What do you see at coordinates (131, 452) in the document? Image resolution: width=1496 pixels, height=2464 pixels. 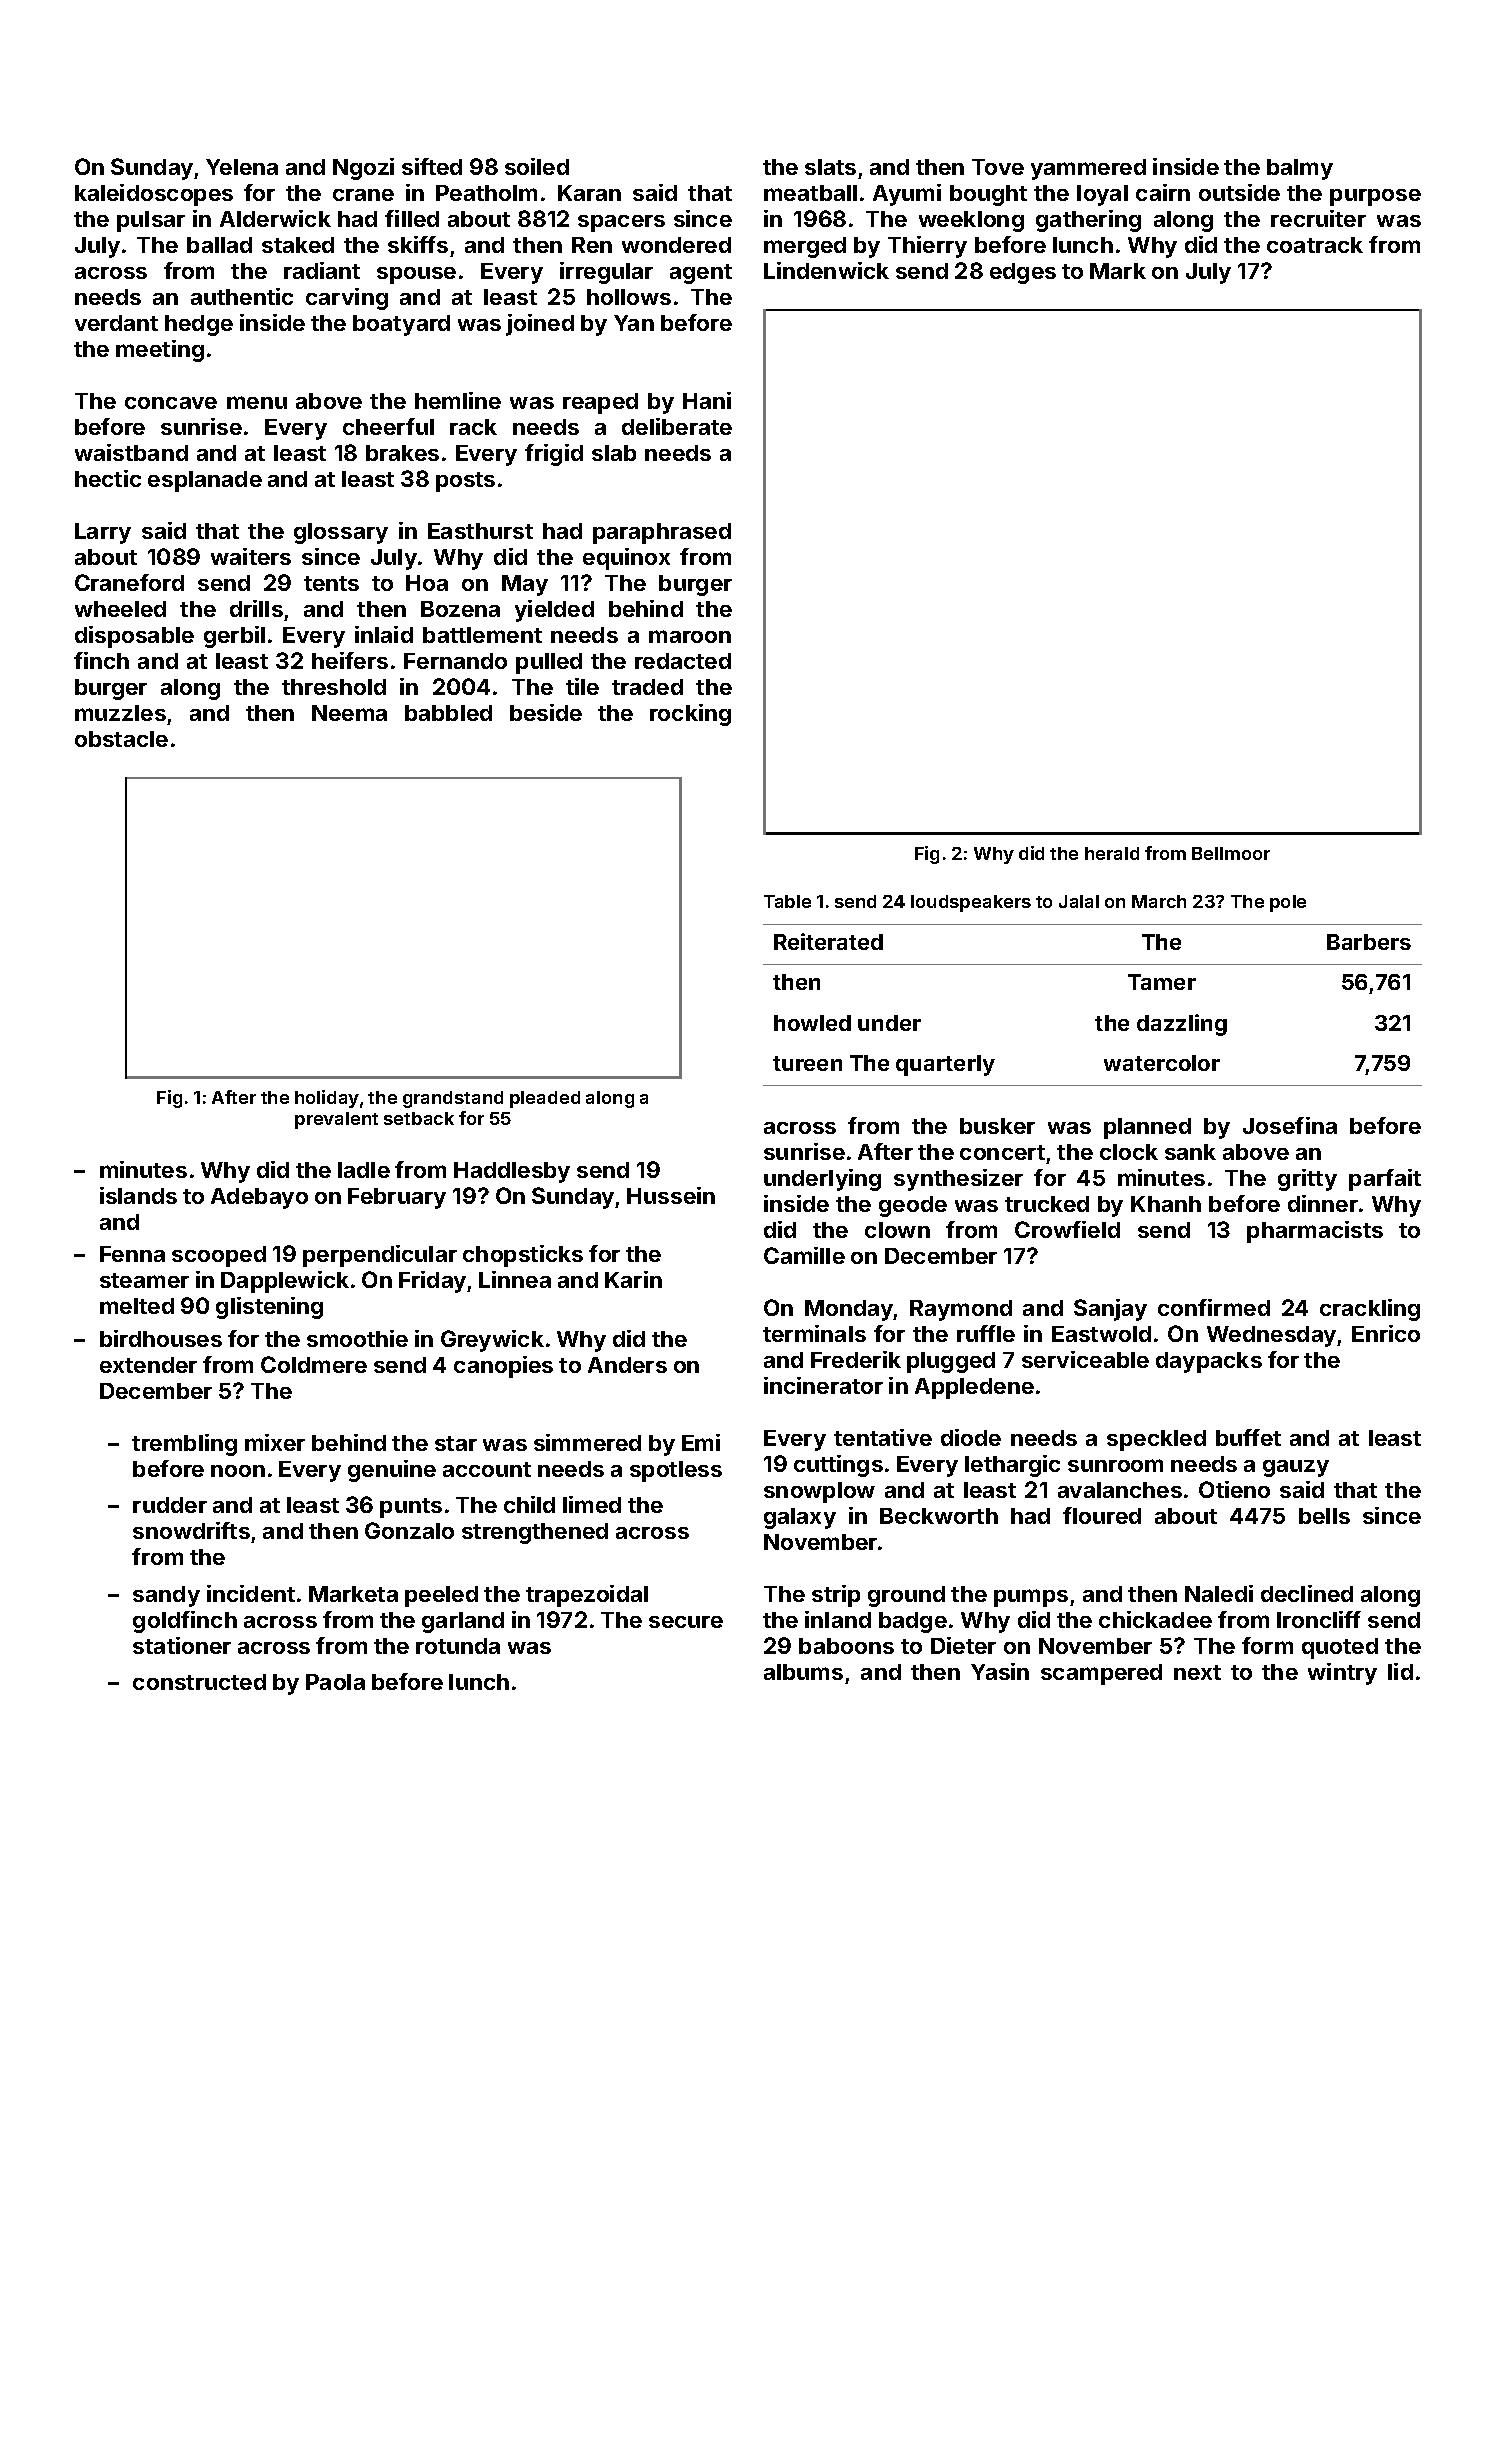 I see `waistband` at bounding box center [131, 452].
